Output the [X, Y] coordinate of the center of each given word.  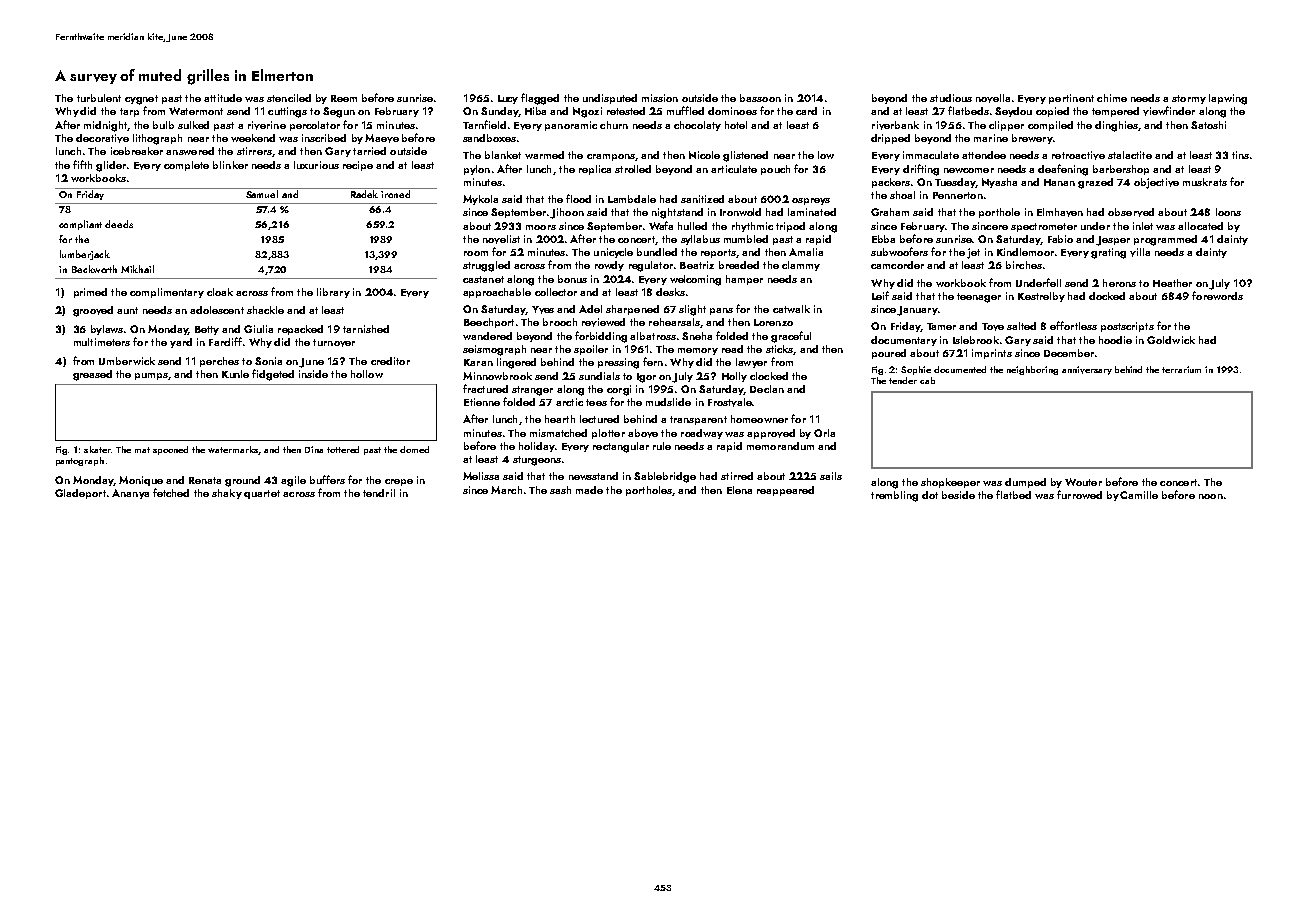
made [589, 490]
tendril [379, 493]
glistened [745, 156]
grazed [1095, 183]
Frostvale [730, 402]
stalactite [1130, 155]
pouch [775, 170]
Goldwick [1171, 340]
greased [92, 375]
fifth [82, 164]
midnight [105, 126]
